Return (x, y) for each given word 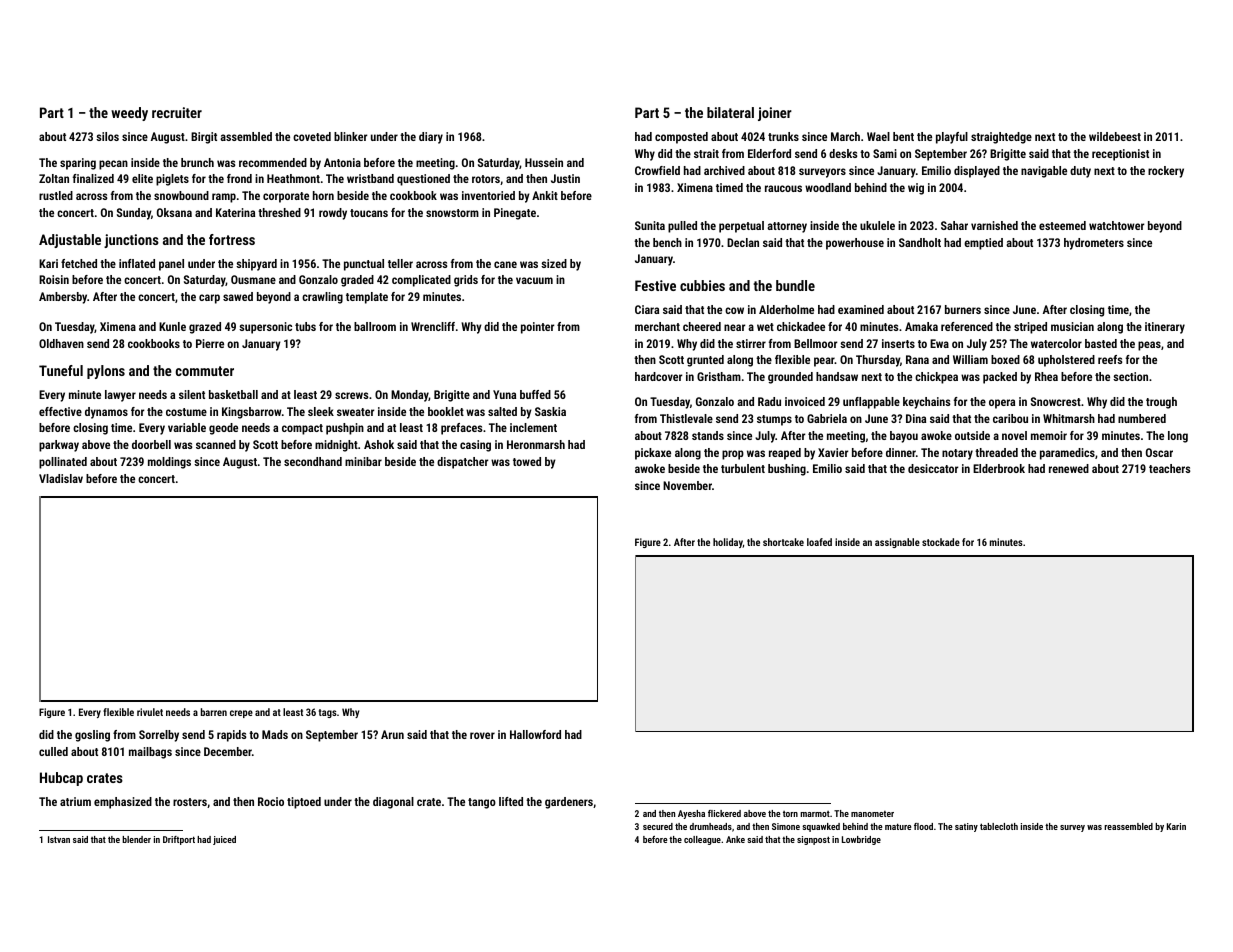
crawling (322, 298)
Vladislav (61, 478)
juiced (224, 840)
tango (482, 803)
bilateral (730, 112)
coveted (312, 136)
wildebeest (1115, 136)
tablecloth (999, 826)
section (1130, 376)
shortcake (783, 542)
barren (214, 712)
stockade (941, 542)
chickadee (801, 326)
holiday (728, 543)
